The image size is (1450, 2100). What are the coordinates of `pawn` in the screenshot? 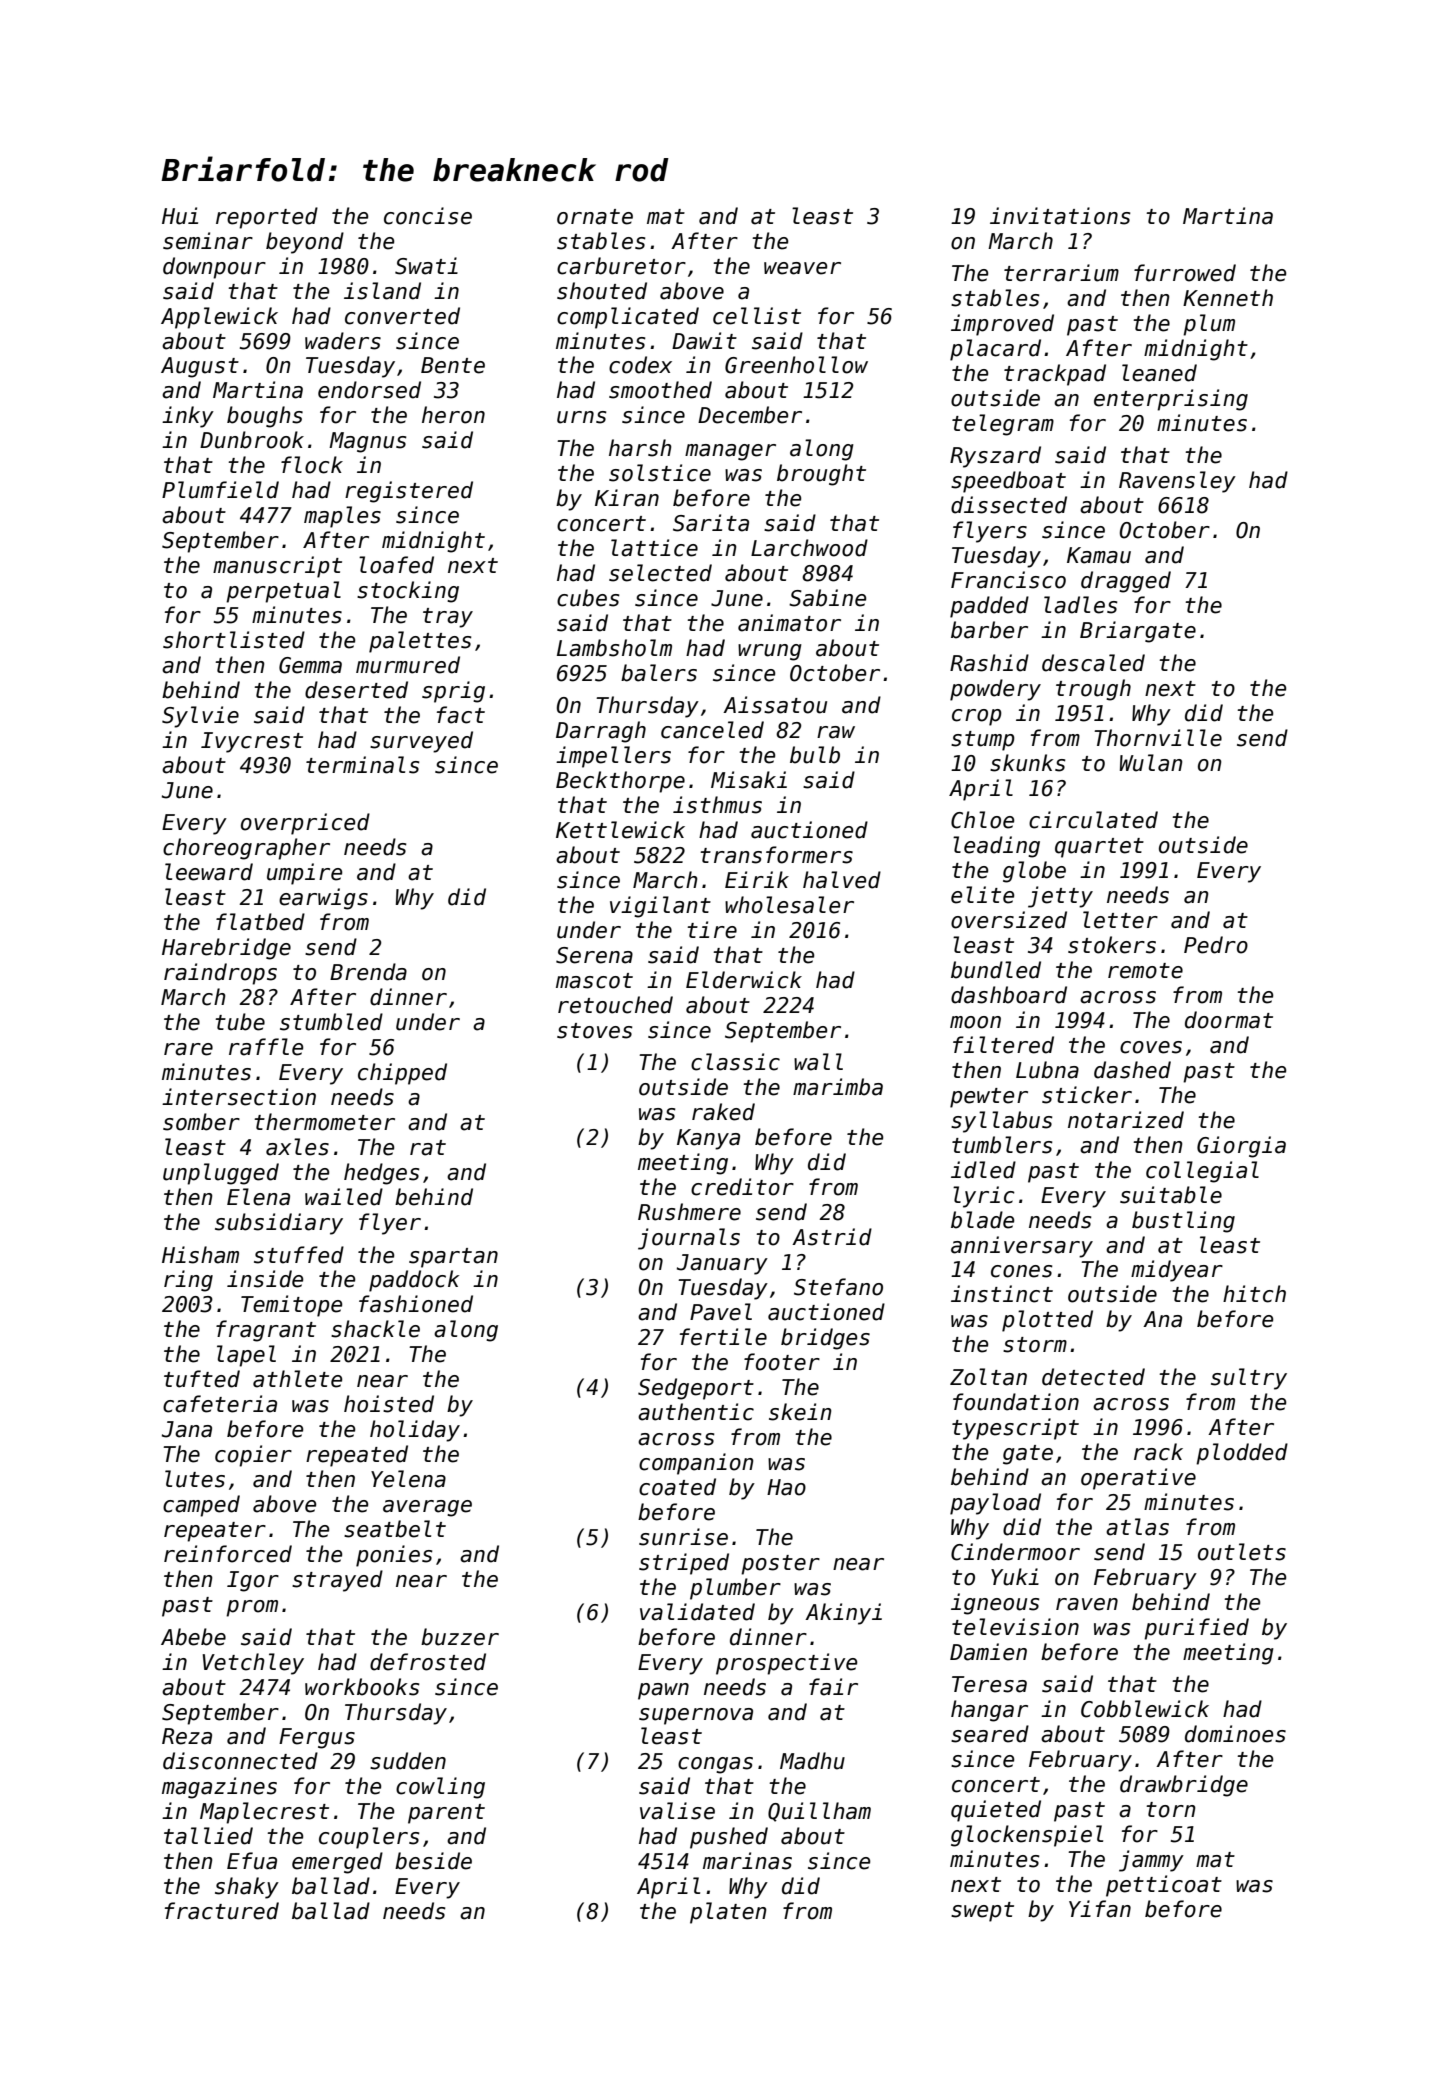 It's located at (663, 1691).
